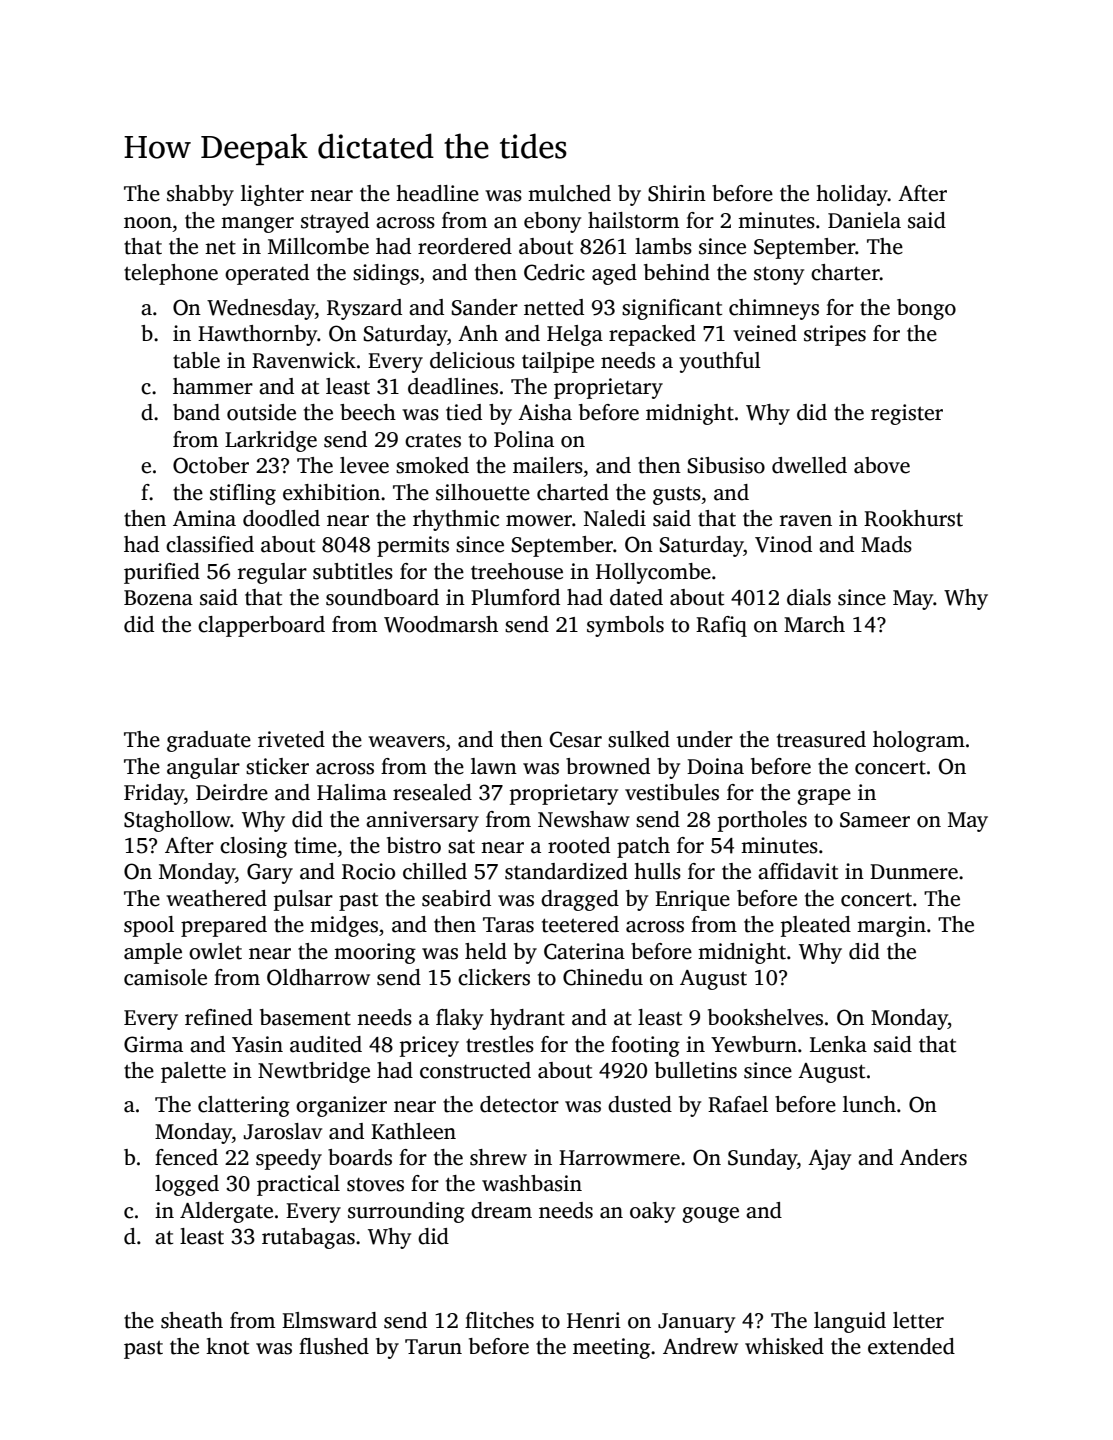 This page has height=1440, width=1113. Describe the element at coordinates (517, 571) in the page. I see `treehouse` at that location.
